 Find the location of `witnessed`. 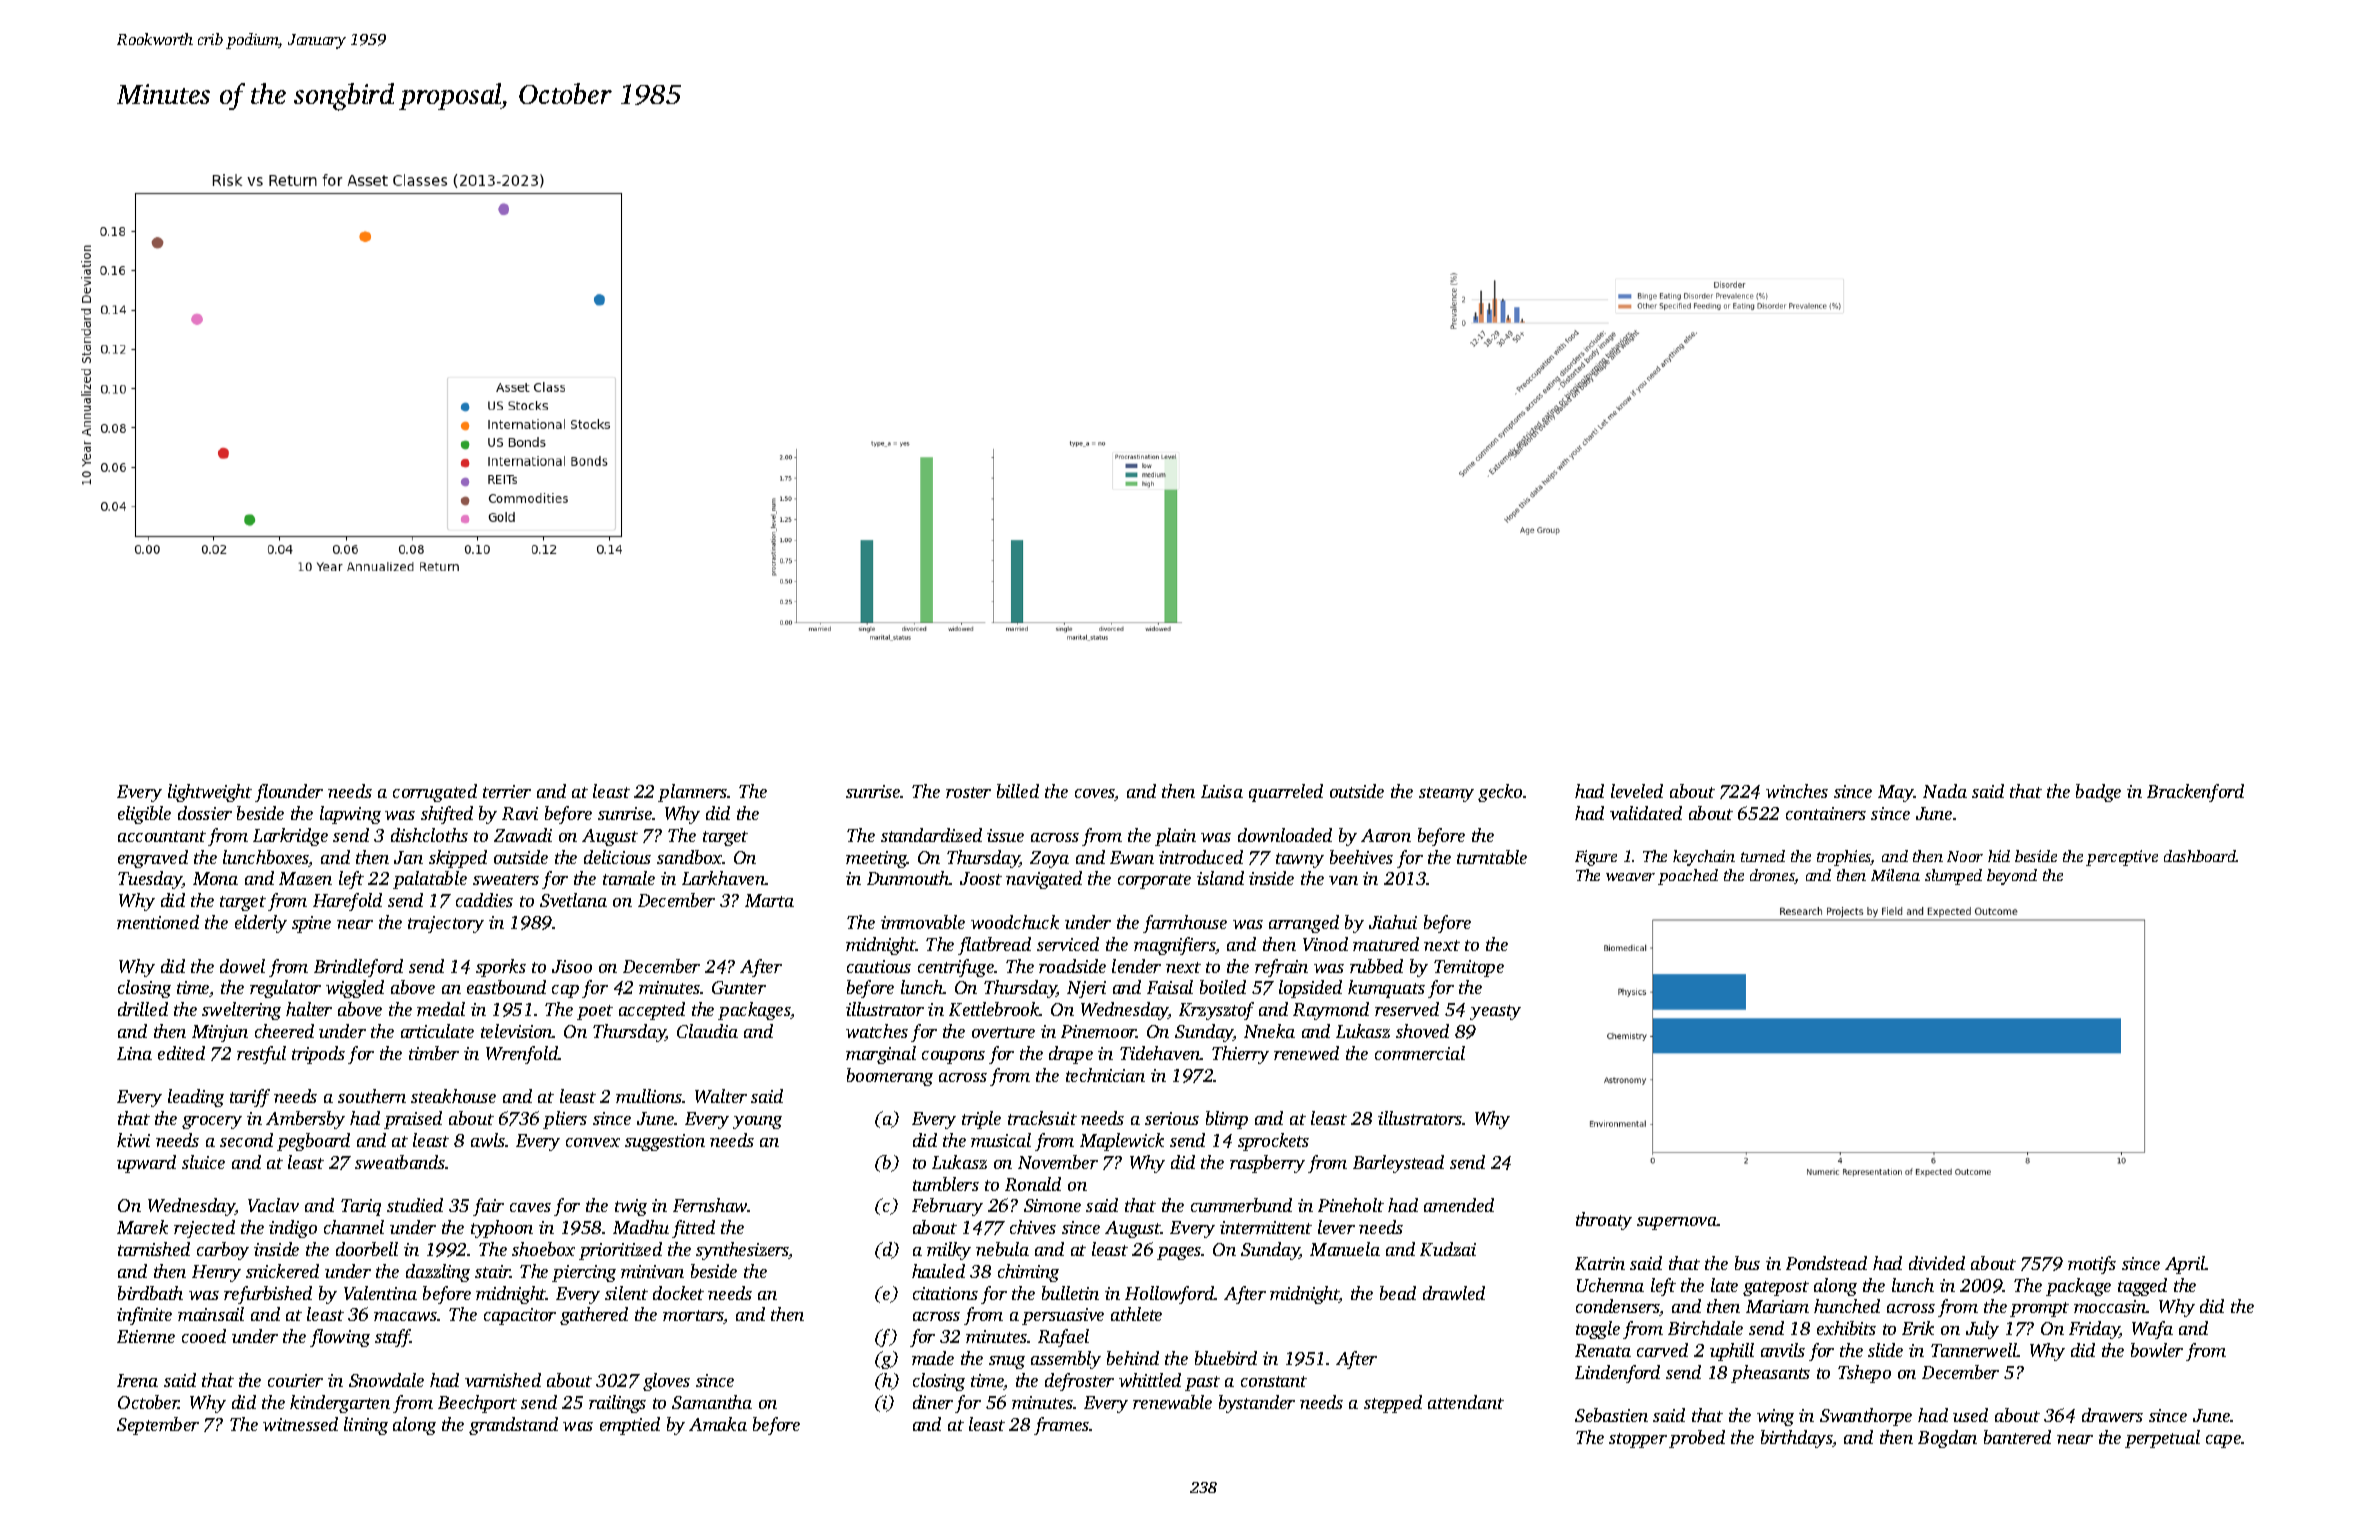

witnessed is located at coordinates (300, 1424).
